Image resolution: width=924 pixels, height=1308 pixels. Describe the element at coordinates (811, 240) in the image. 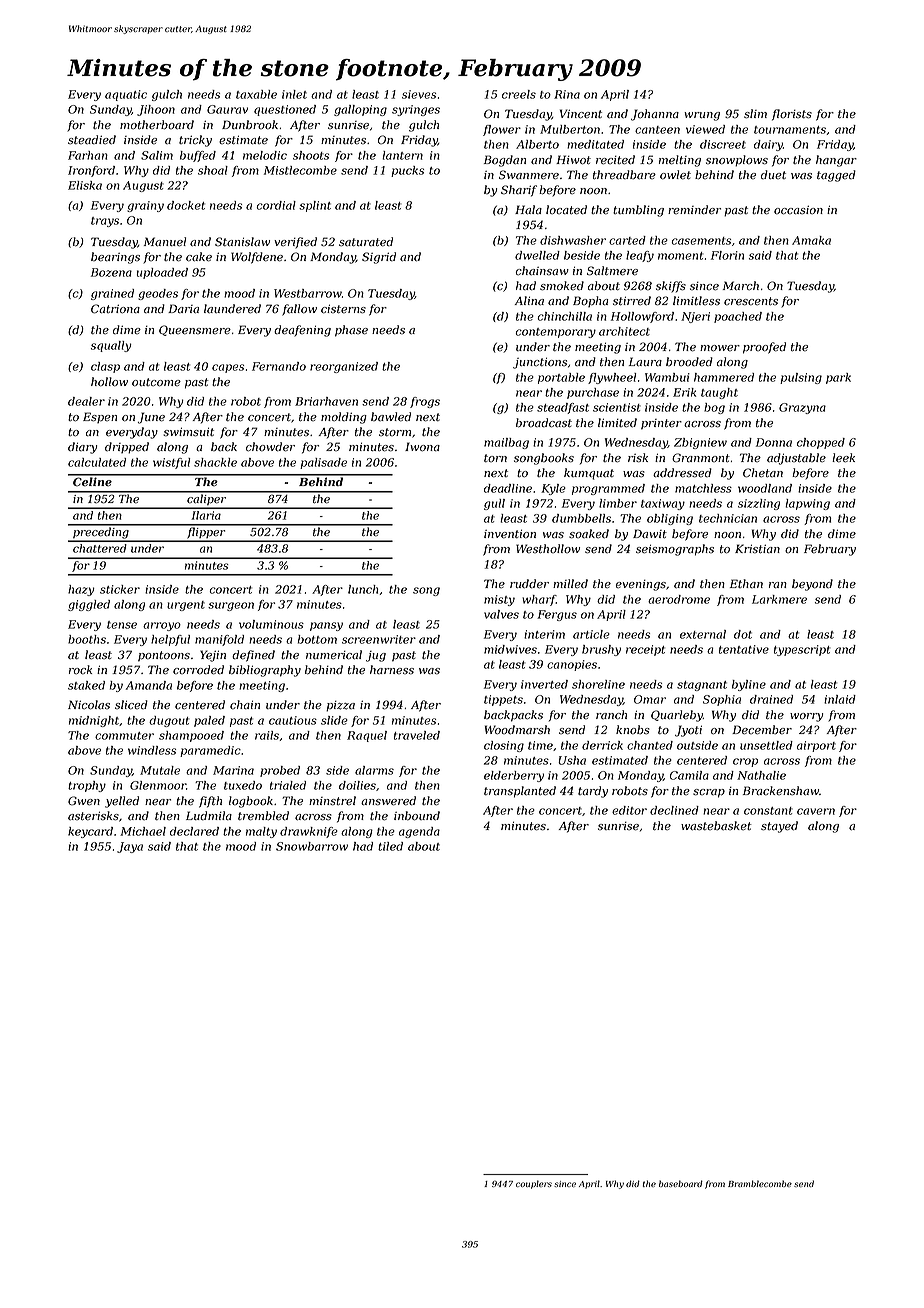

I see `Amaka` at that location.
